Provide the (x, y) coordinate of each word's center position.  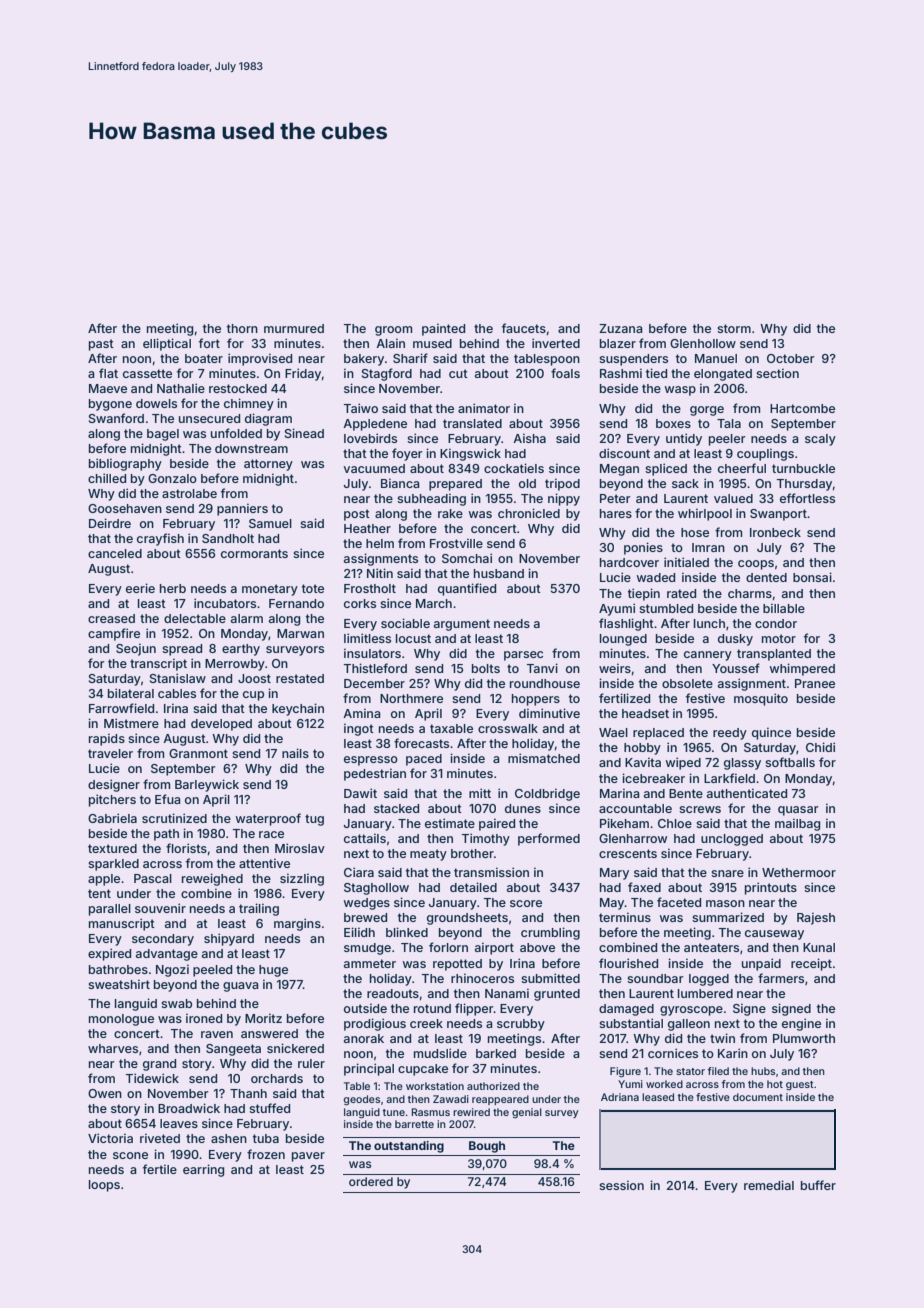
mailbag (797, 824)
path (166, 835)
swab (176, 1003)
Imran (708, 547)
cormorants (254, 553)
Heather (367, 528)
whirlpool (705, 514)
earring (203, 1170)
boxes (673, 423)
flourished (628, 963)
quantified (467, 589)
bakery (364, 360)
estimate (450, 823)
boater (204, 358)
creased (111, 618)
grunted (557, 995)
